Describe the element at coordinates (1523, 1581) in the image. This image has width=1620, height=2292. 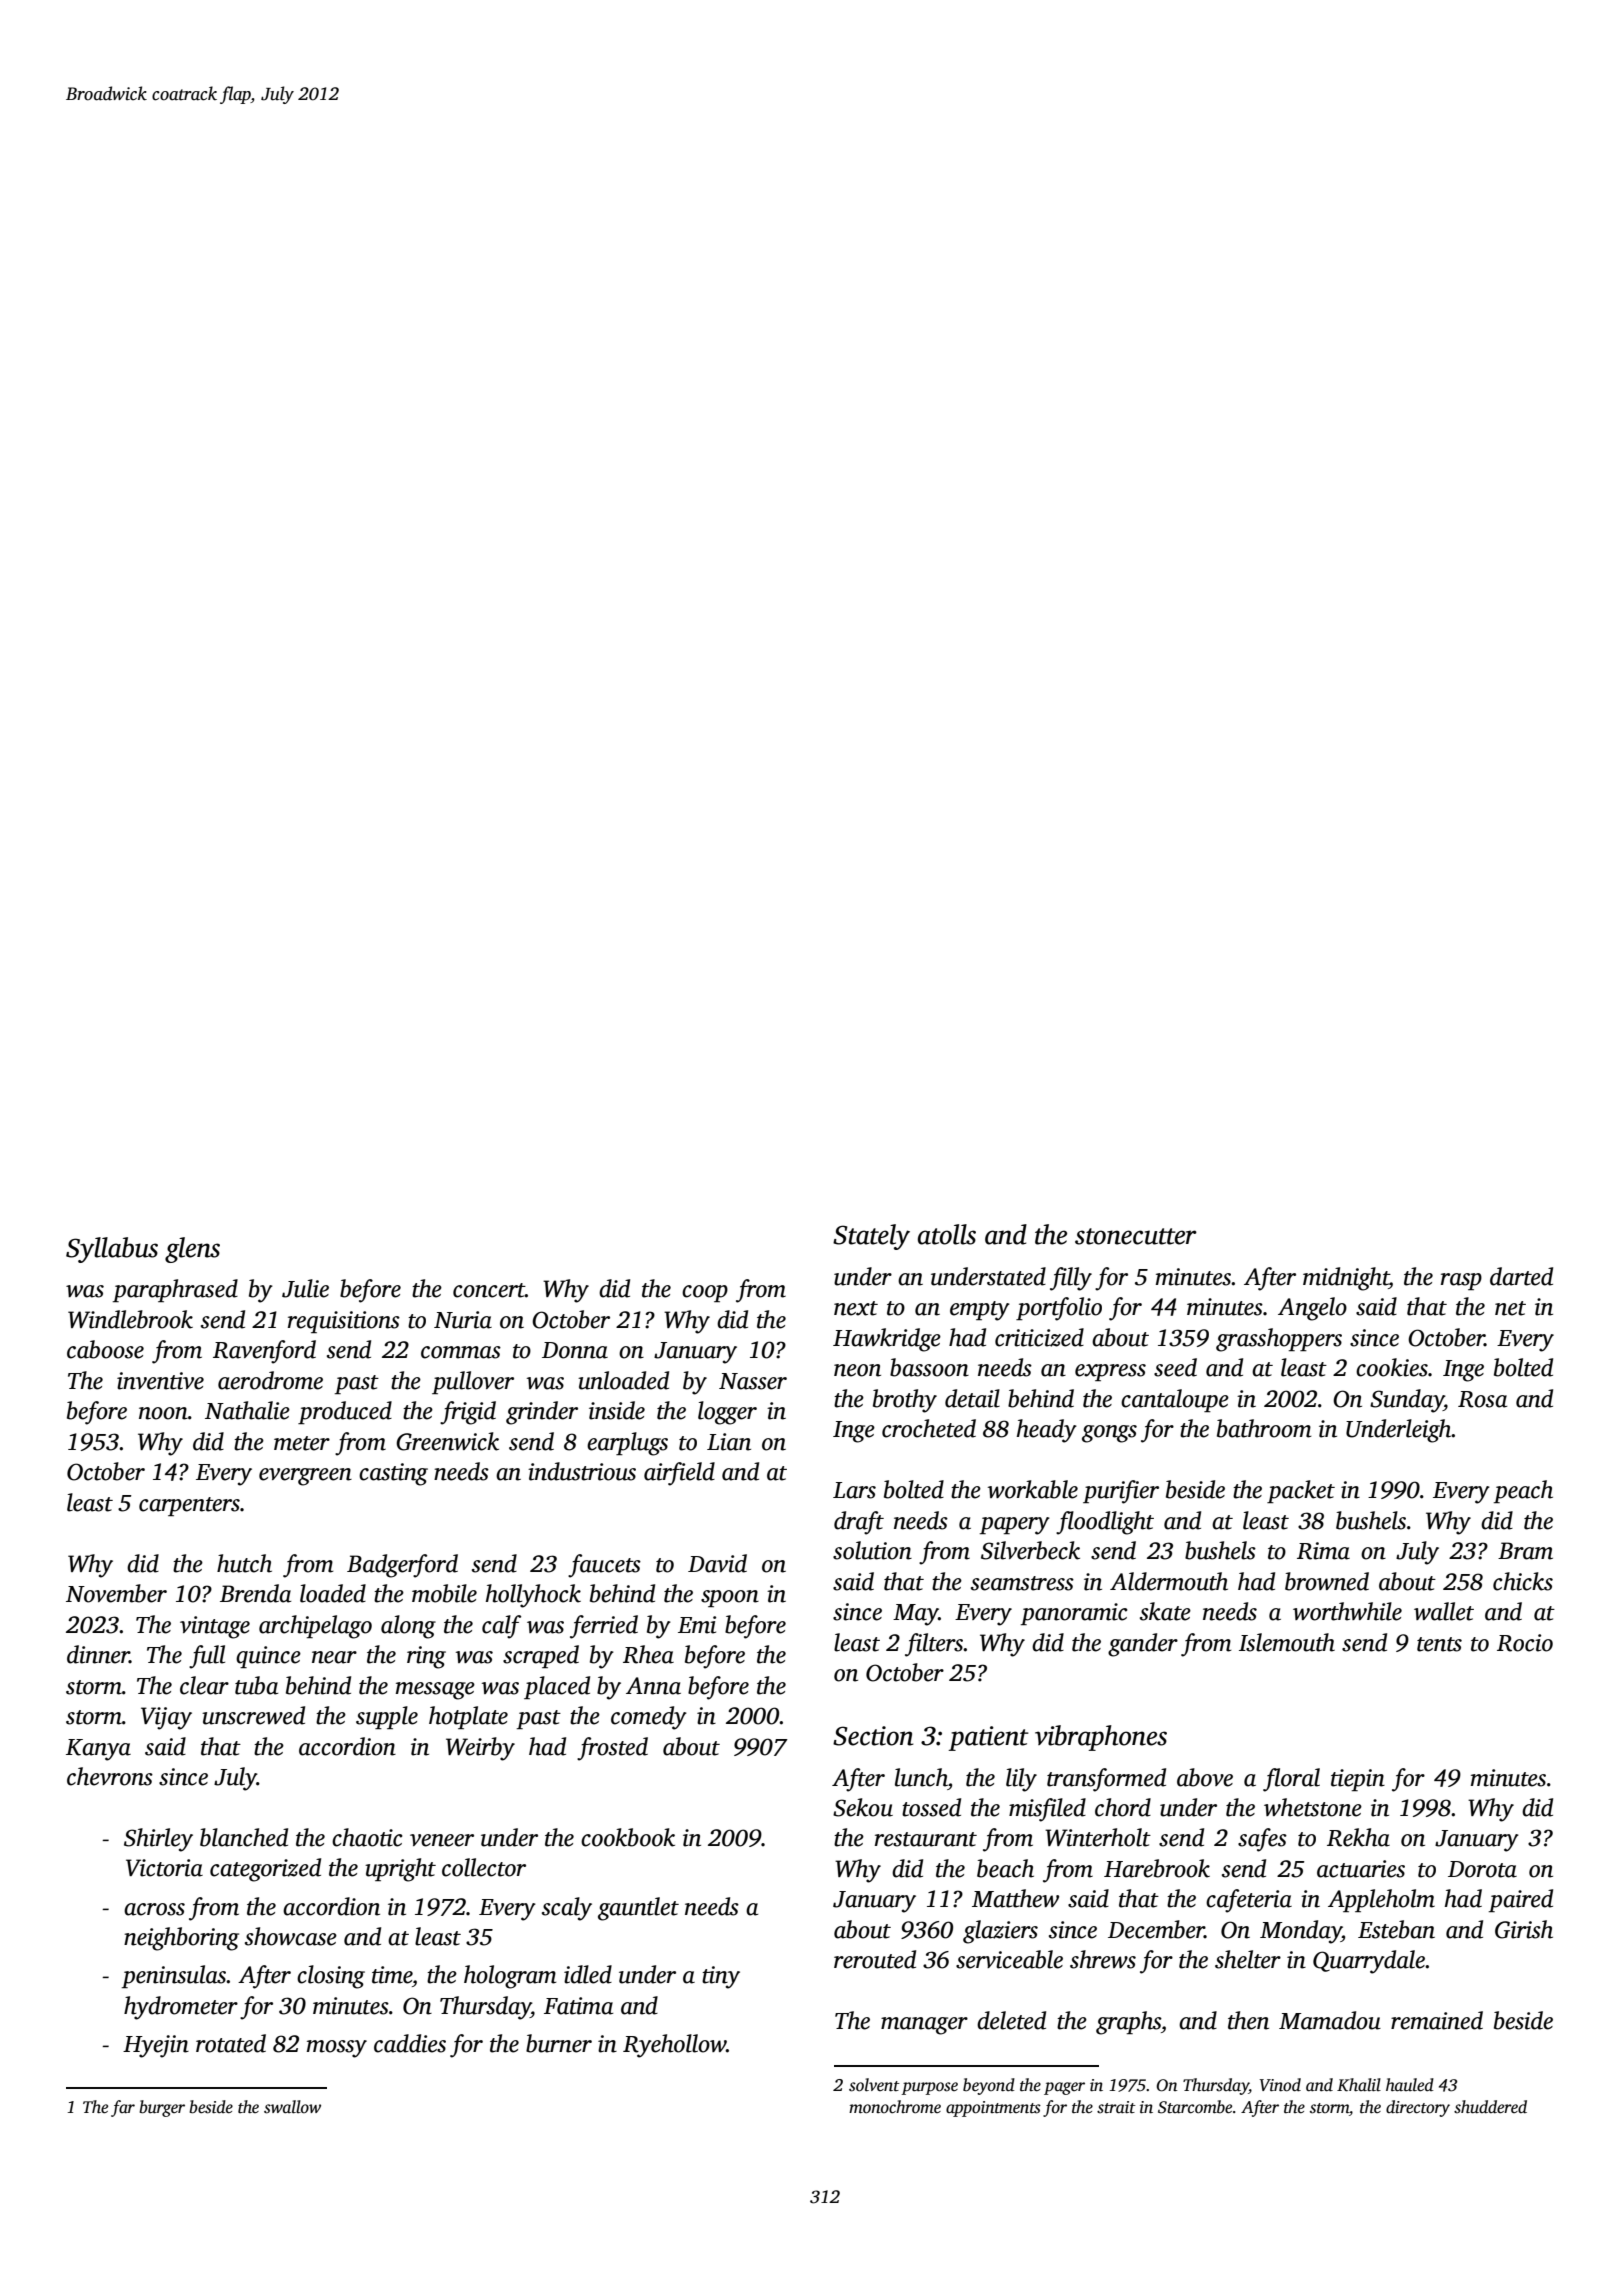
I see `chicks` at that location.
